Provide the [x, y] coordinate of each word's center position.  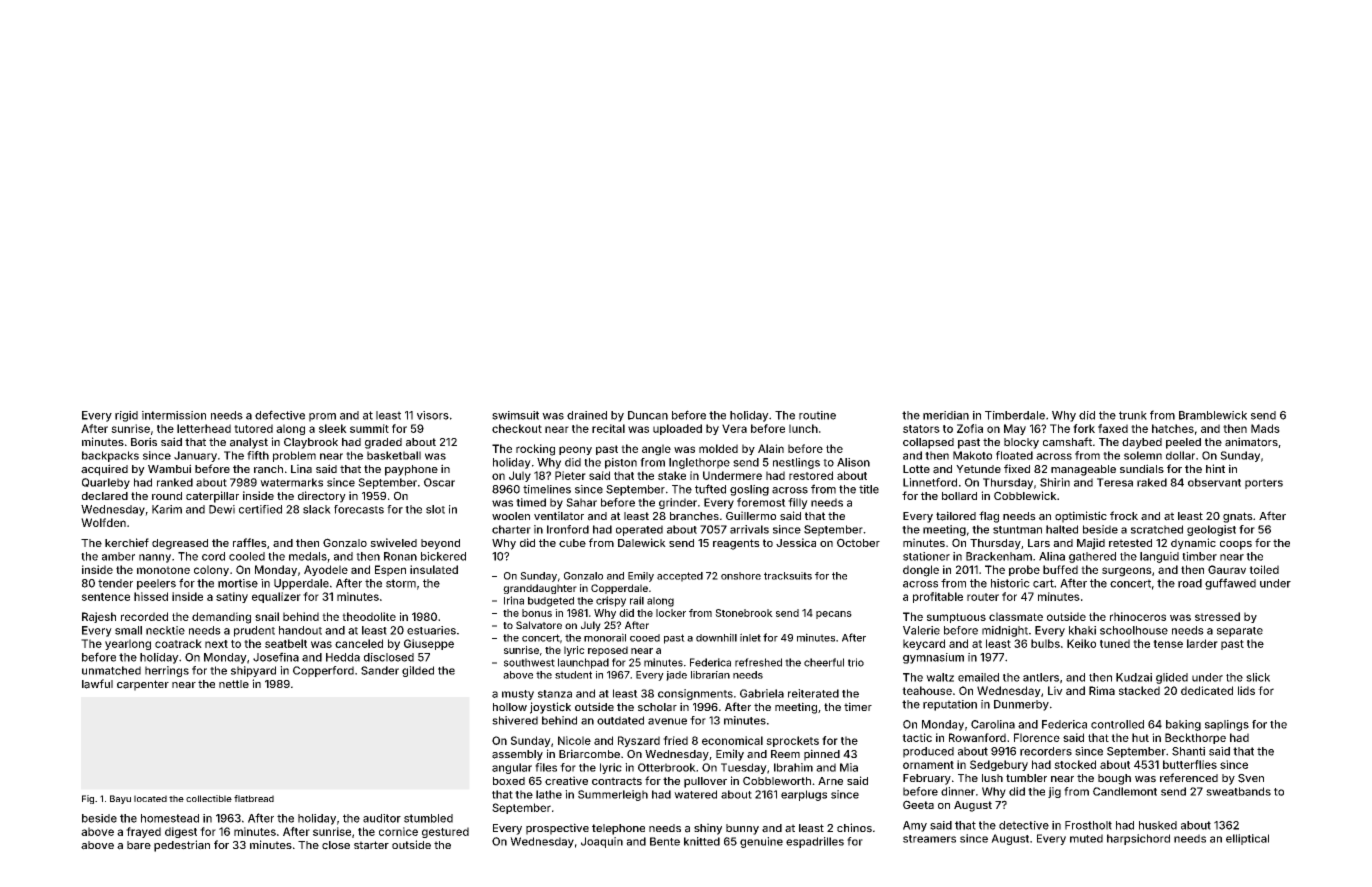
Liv [1055, 690]
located [150, 798]
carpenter [143, 685]
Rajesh [99, 617]
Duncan [648, 415]
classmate [1016, 616]
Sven [1251, 778]
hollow [510, 707]
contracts [617, 781]
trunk [1133, 415]
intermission [174, 415]
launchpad [583, 663]
